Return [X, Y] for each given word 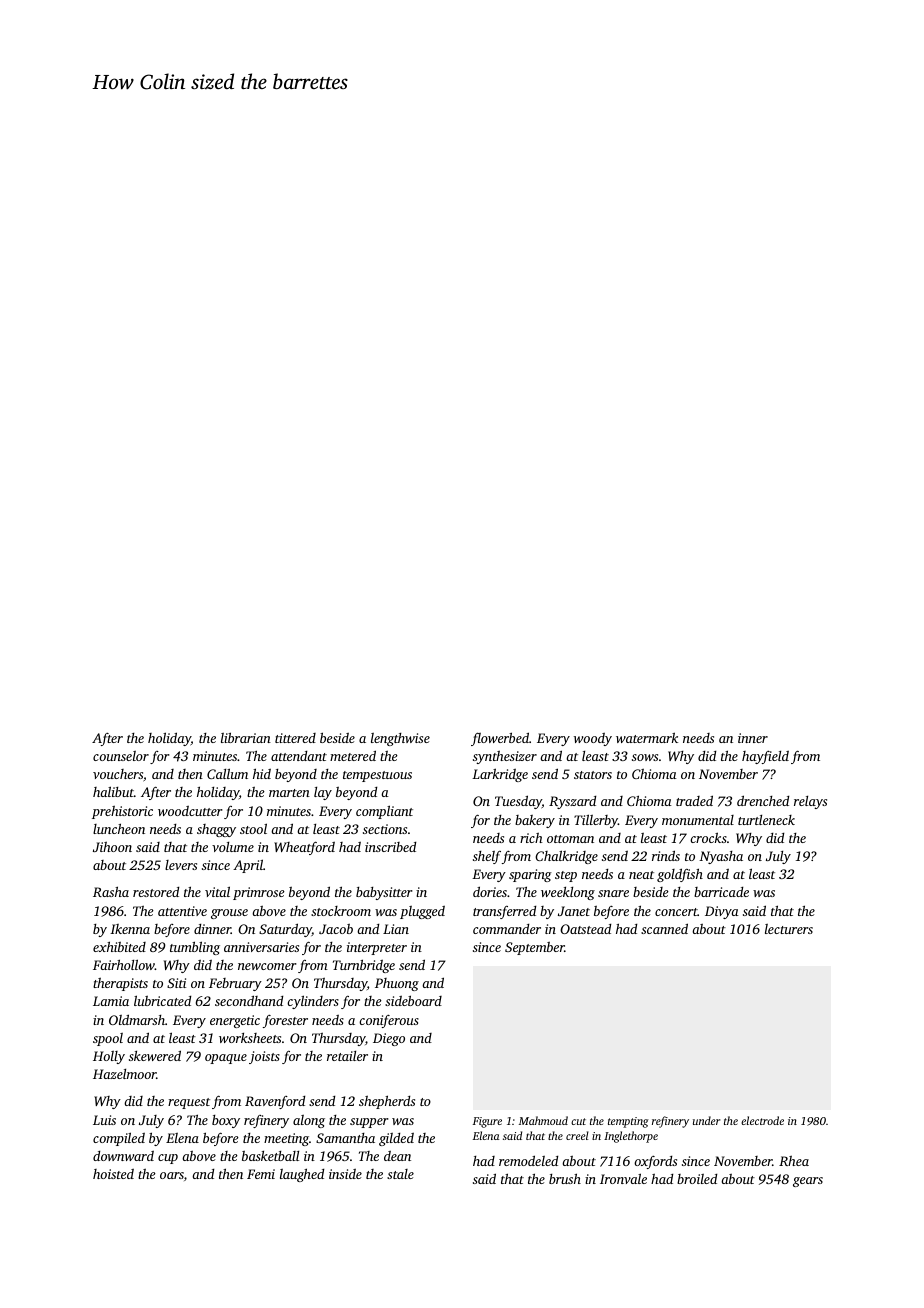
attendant [299, 756]
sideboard [413, 1000]
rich [531, 837]
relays [810, 802]
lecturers [789, 929]
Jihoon [112, 846]
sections [385, 829]
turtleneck [766, 820]
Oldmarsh [137, 1019]
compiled [119, 1139]
